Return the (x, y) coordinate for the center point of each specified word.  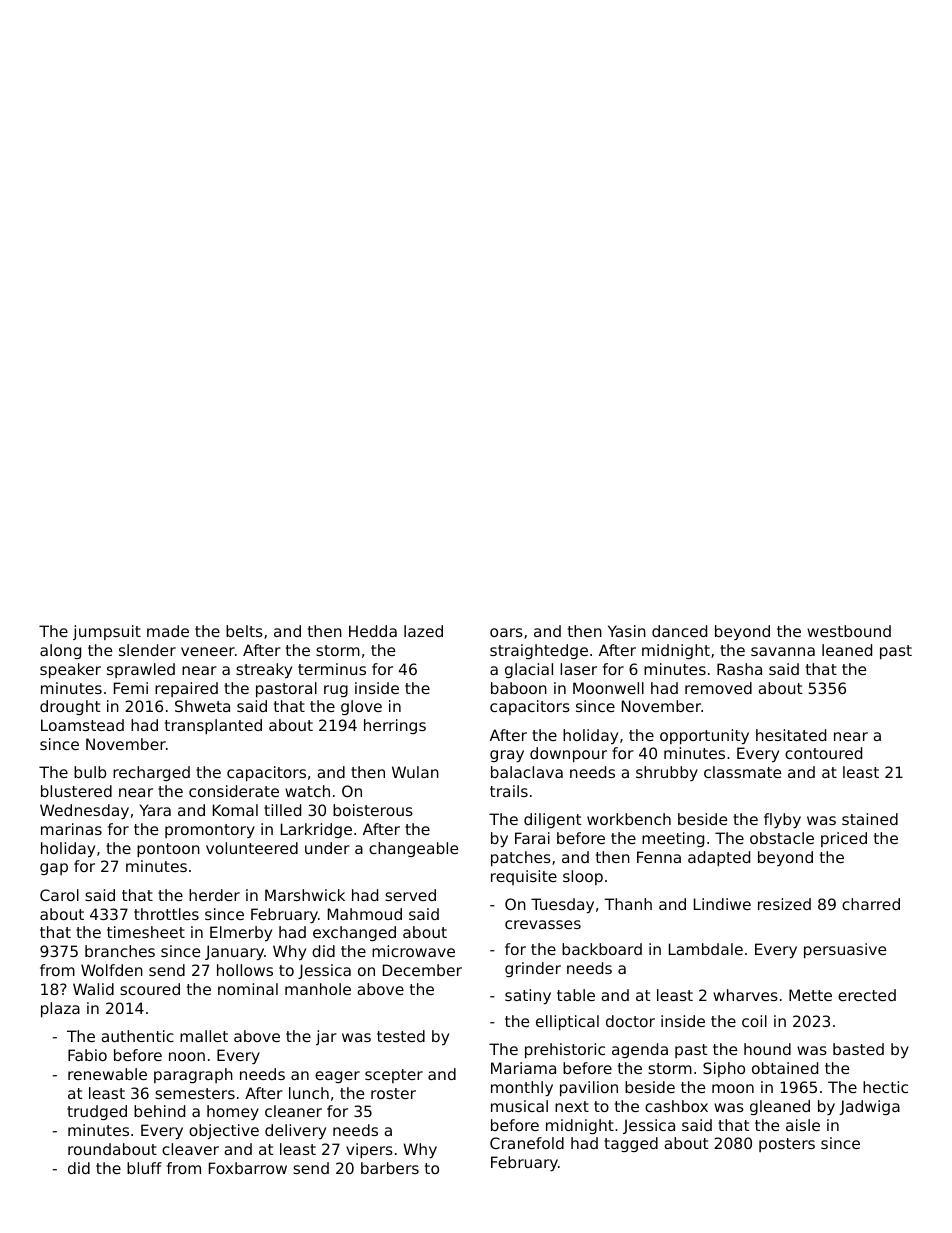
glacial (529, 670)
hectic (885, 1087)
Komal (235, 810)
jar (326, 1037)
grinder (533, 969)
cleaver (190, 1149)
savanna (783, 651)
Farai (532, 838)
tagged (631, 1144)
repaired (186, 689)
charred (871, 904)
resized (784, 904)
